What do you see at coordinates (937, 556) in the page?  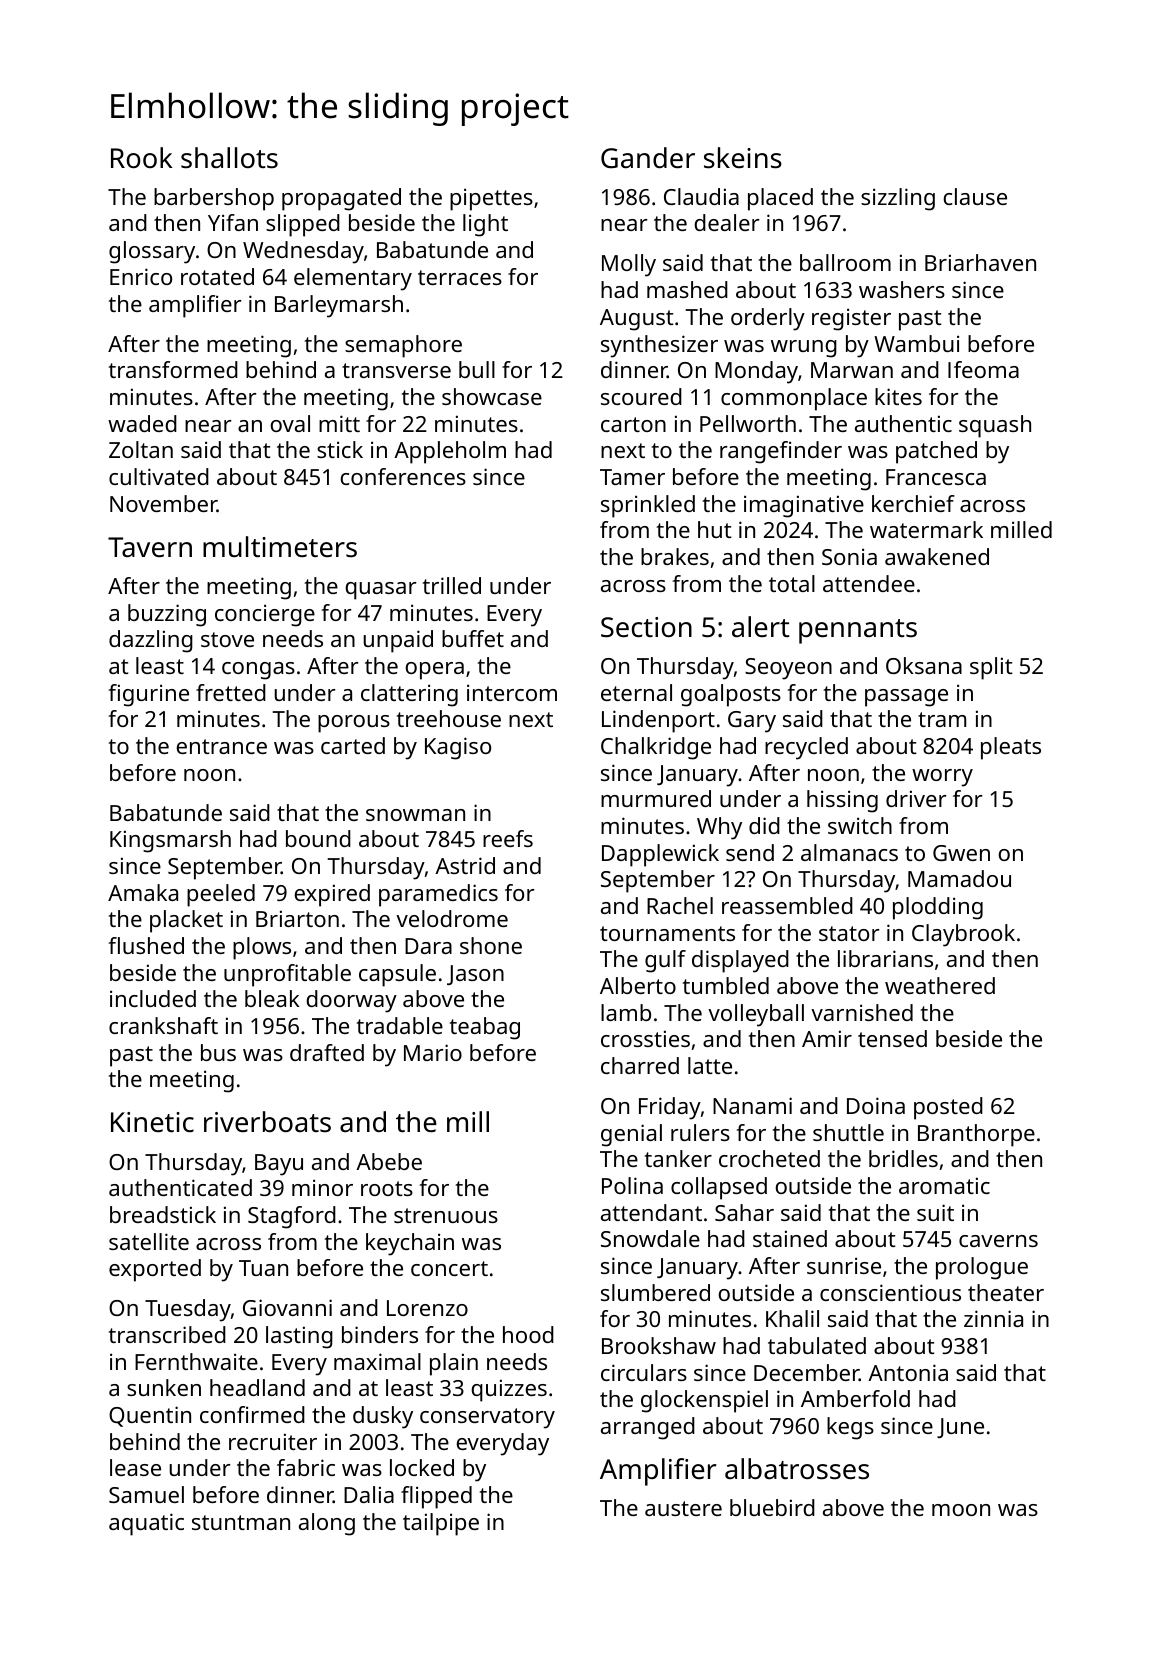 I see `awakened` at bounding box center [937, 556].
